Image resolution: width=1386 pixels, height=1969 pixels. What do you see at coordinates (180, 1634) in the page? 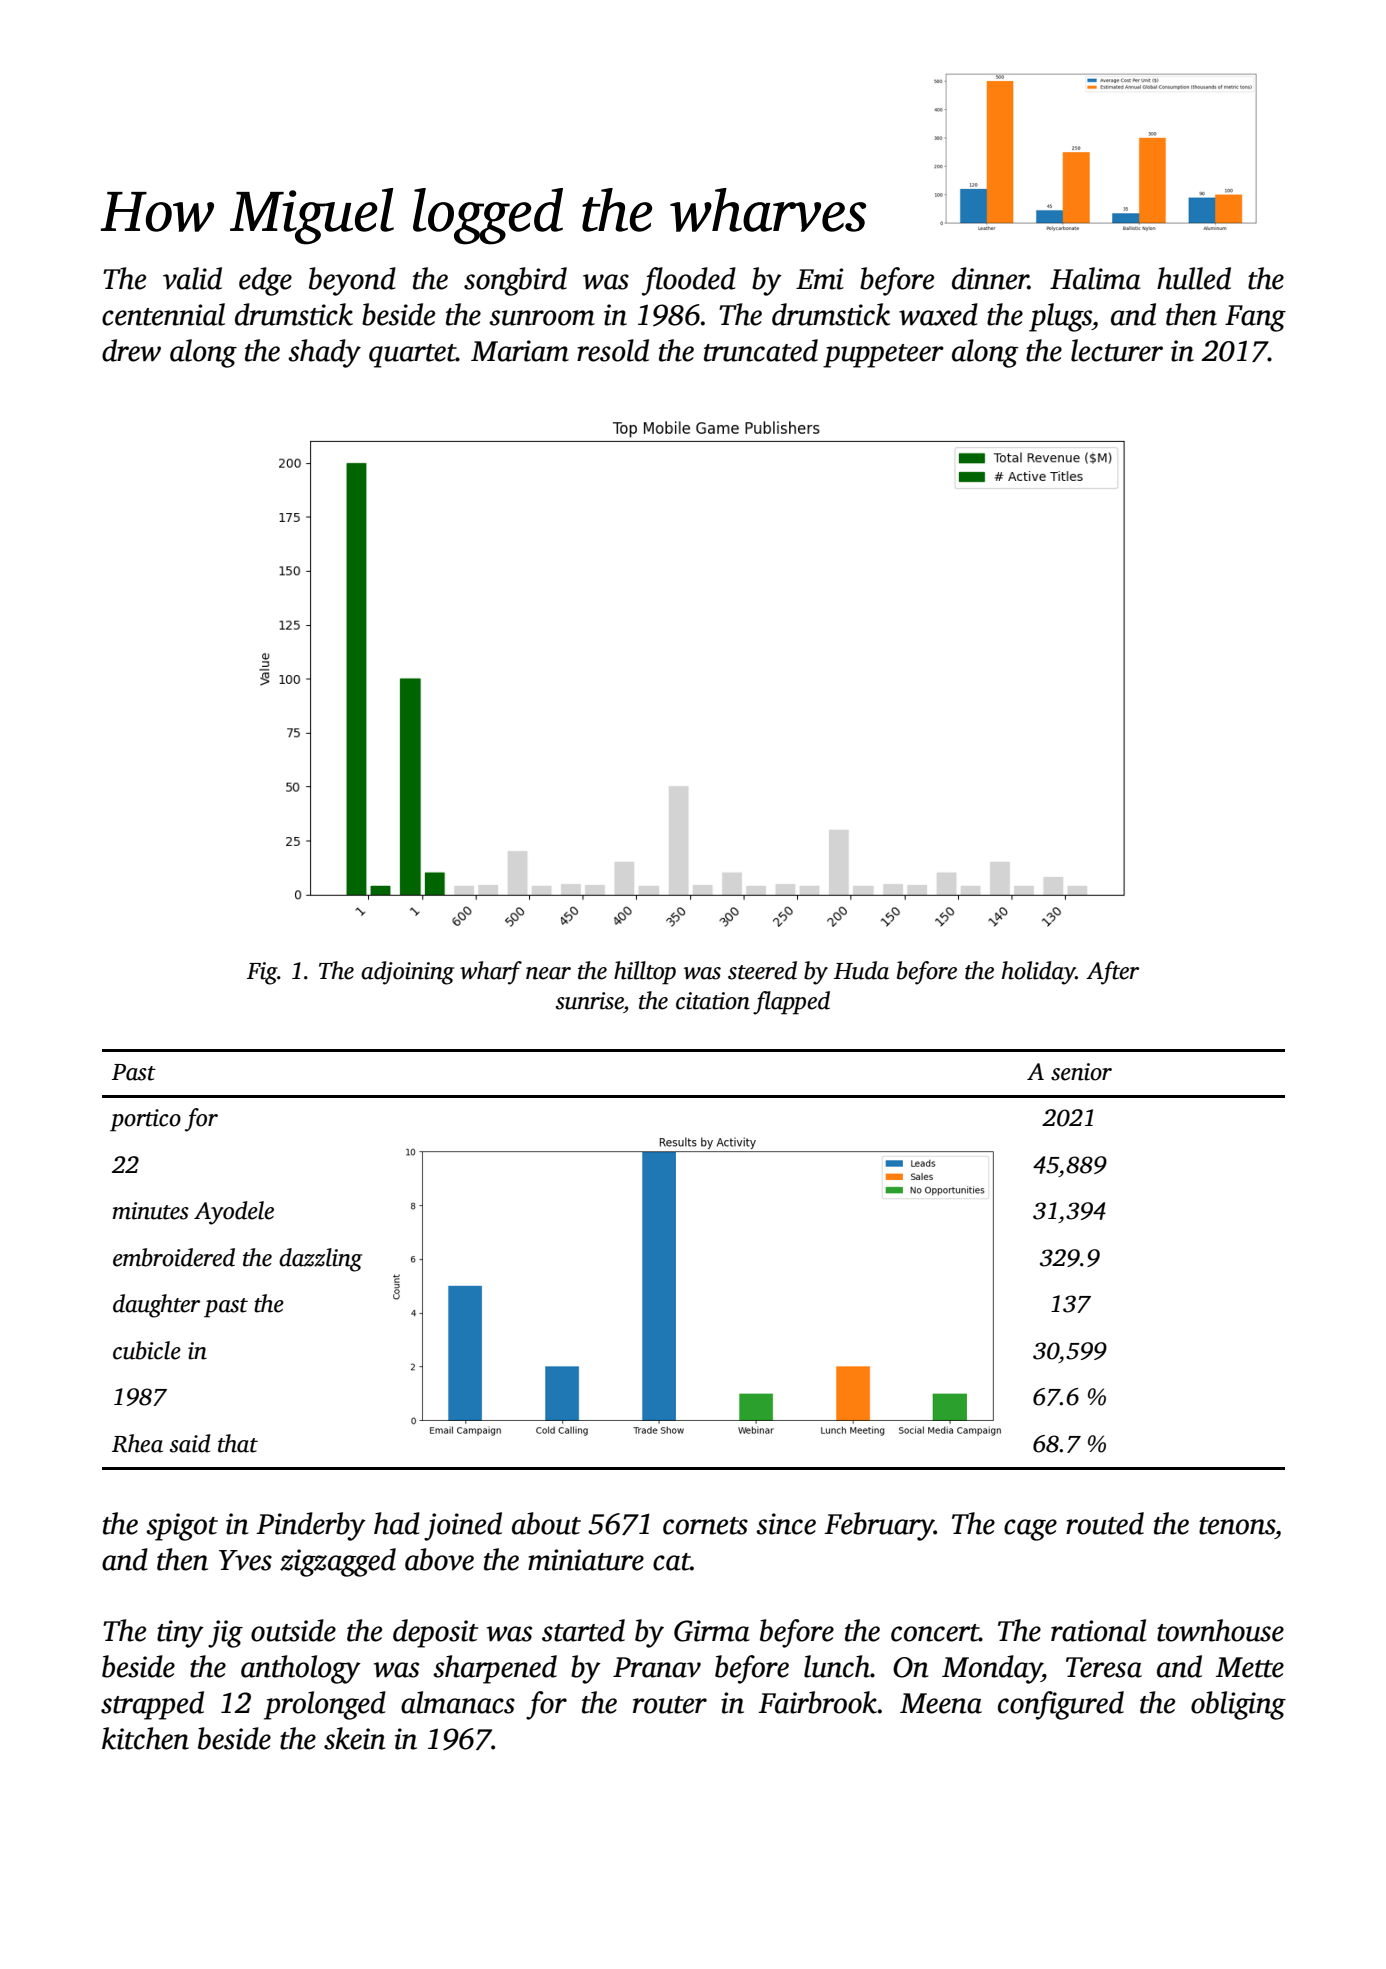
I see `tiny` at bounding box center [180, 1634].
